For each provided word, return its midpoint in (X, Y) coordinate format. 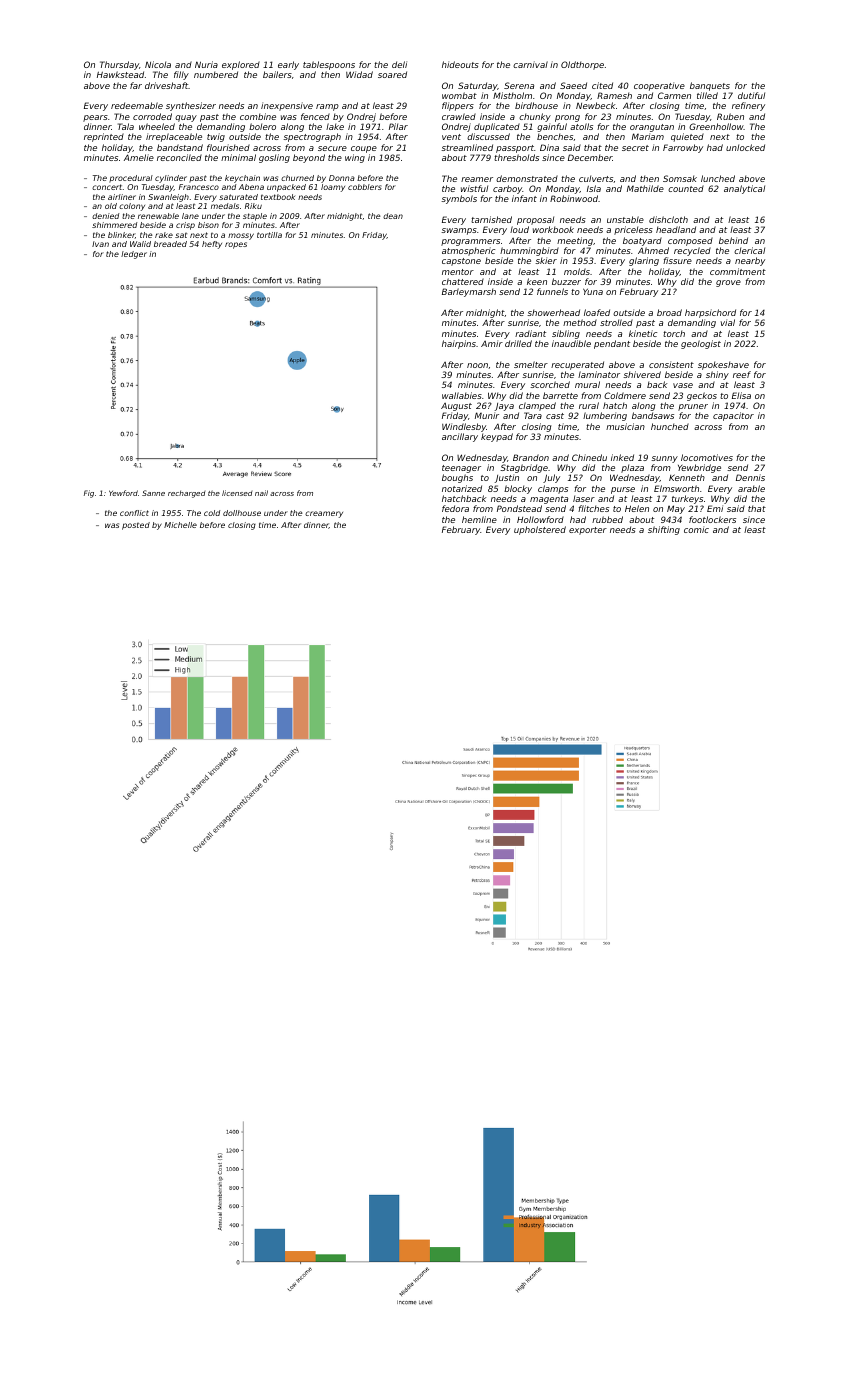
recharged (186, 494)
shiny (717, 375)
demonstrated (527, 178)
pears (95, 118)
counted (686, 188)
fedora (455, 508)
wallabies (462, 395)
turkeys (687, 499)
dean (393, 216)
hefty (212, 245)
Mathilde (645, 188)
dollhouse (242, 513)
